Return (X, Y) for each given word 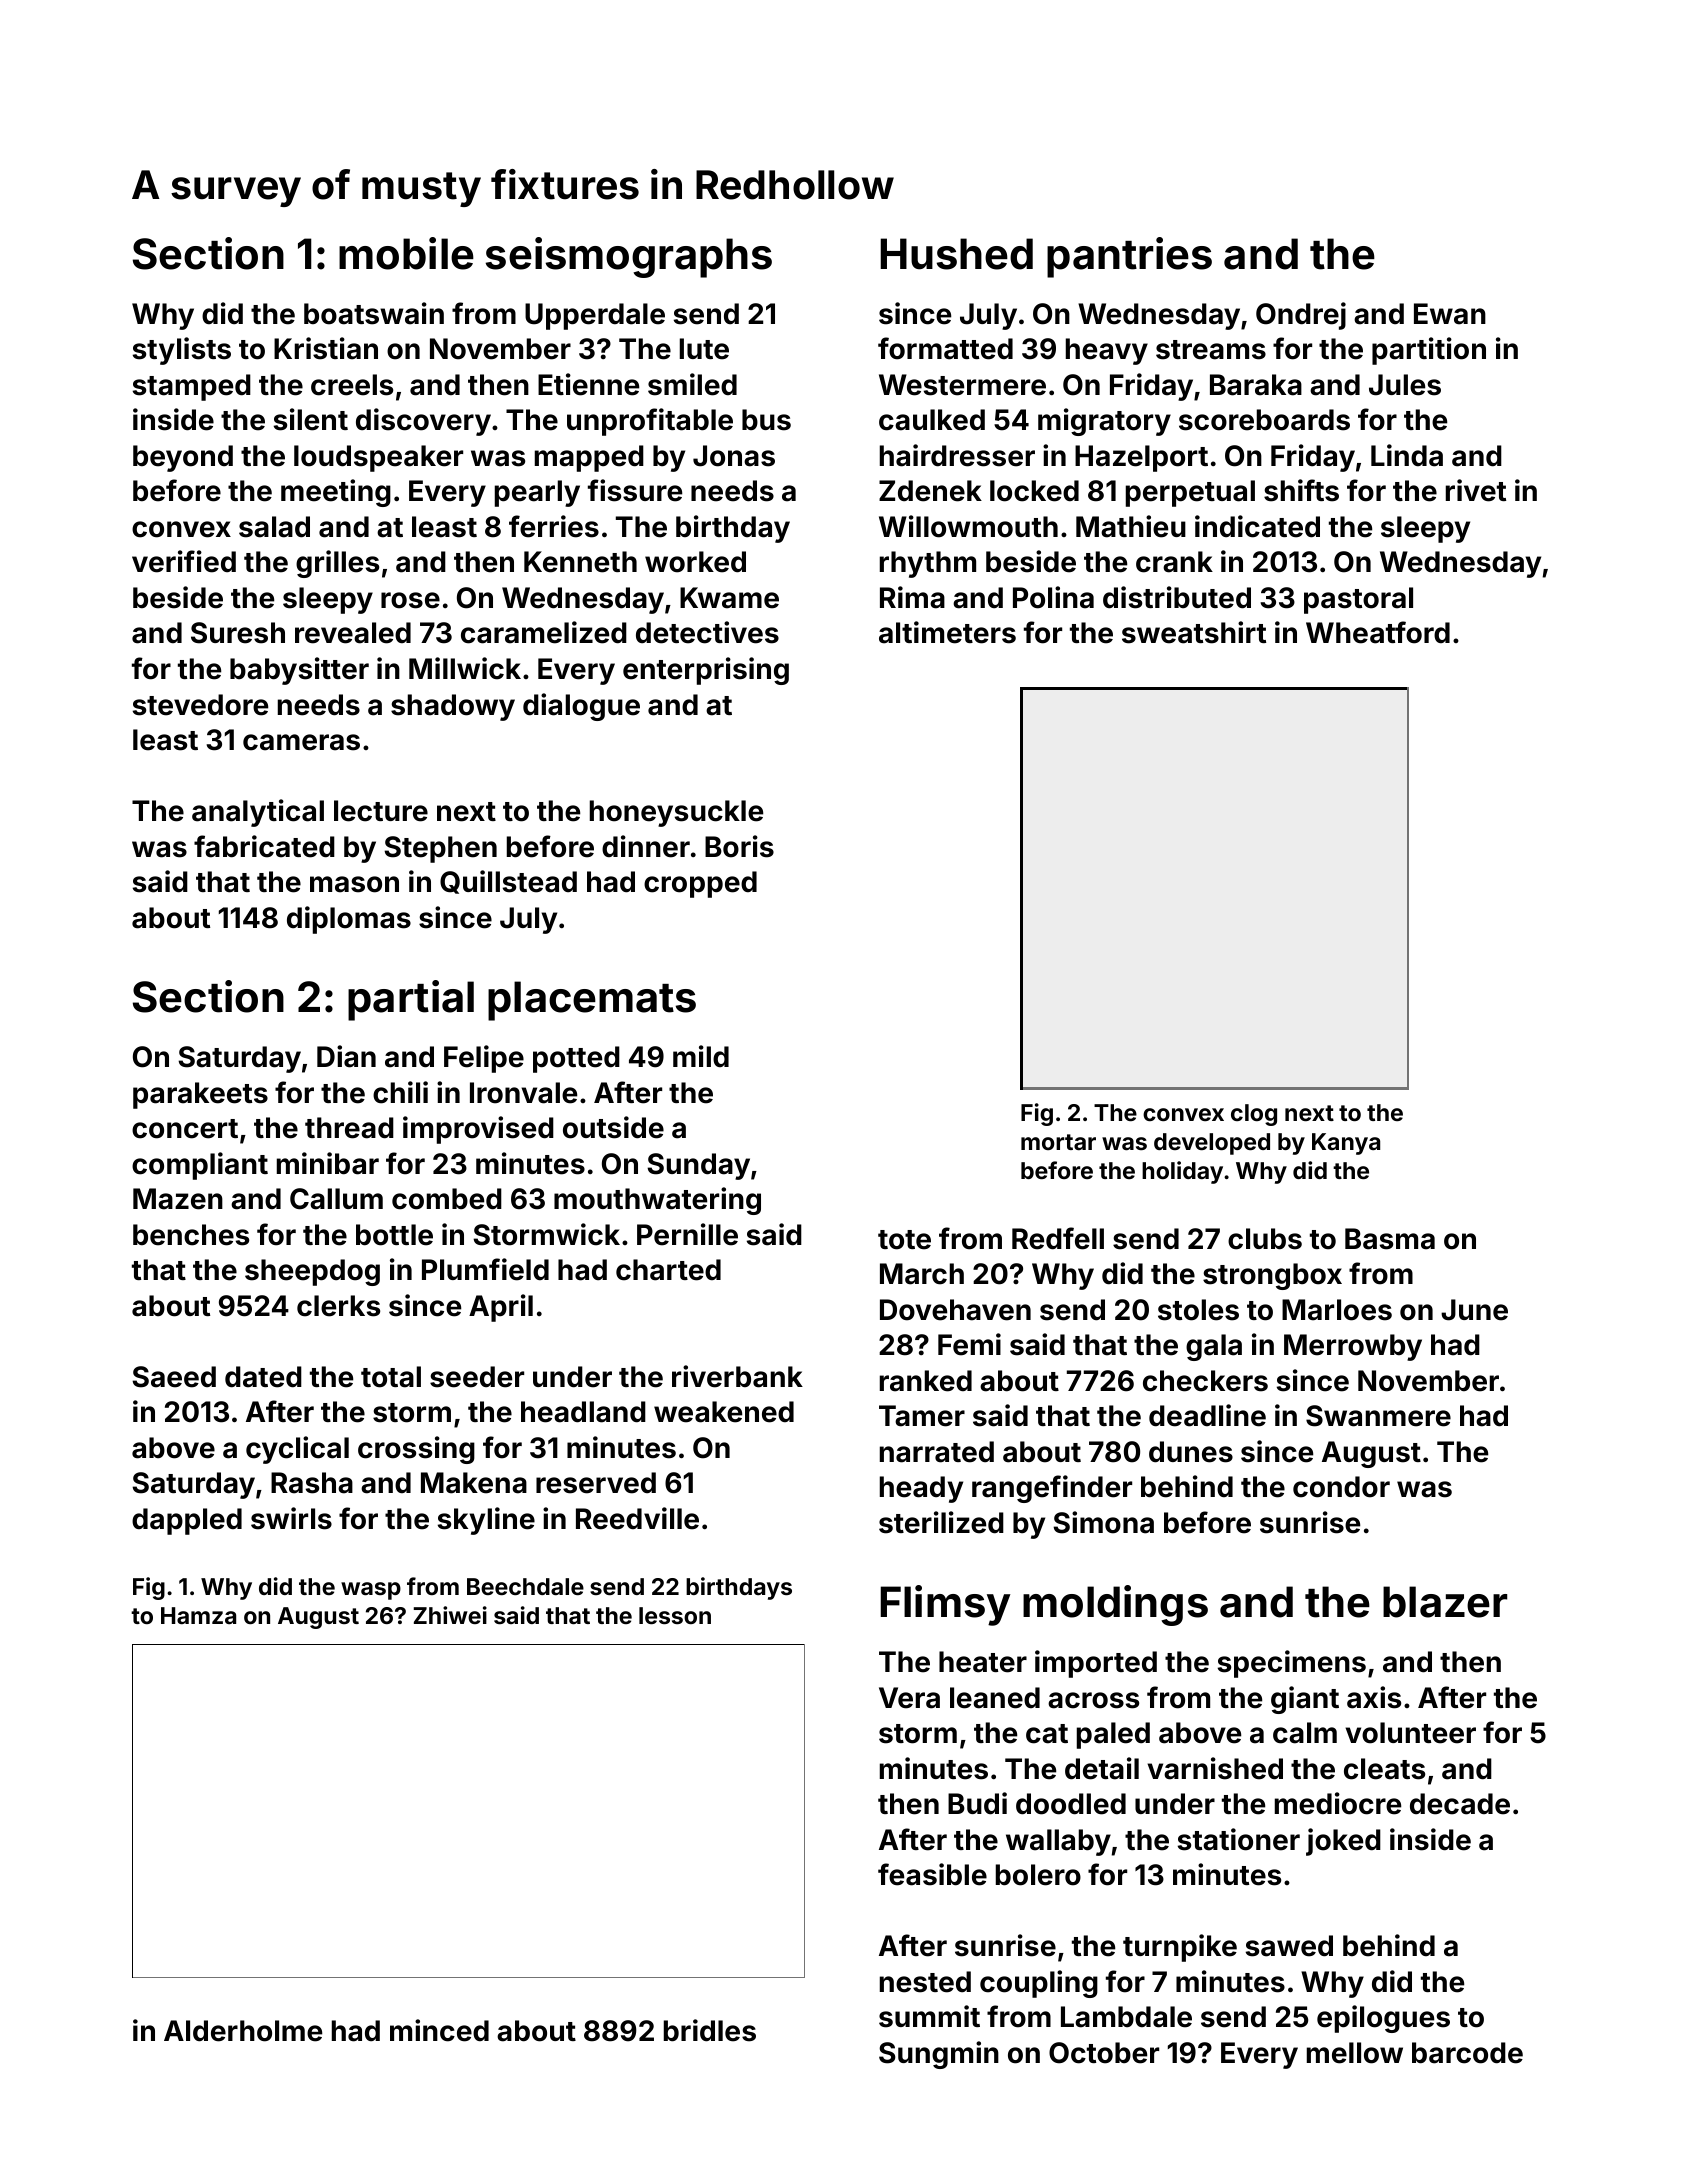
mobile (406, 253)
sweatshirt (1194, 632)
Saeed (174, 1377)
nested (925, 1982)
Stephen (440, 849)
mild (701, 1056)
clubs (1265, 1239)
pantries (1129, 257)
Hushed (956, 254)
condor (1341, 1487)
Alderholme (243, 2031)
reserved (596, 1483)
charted (668, 1270)
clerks (338, 1306)
